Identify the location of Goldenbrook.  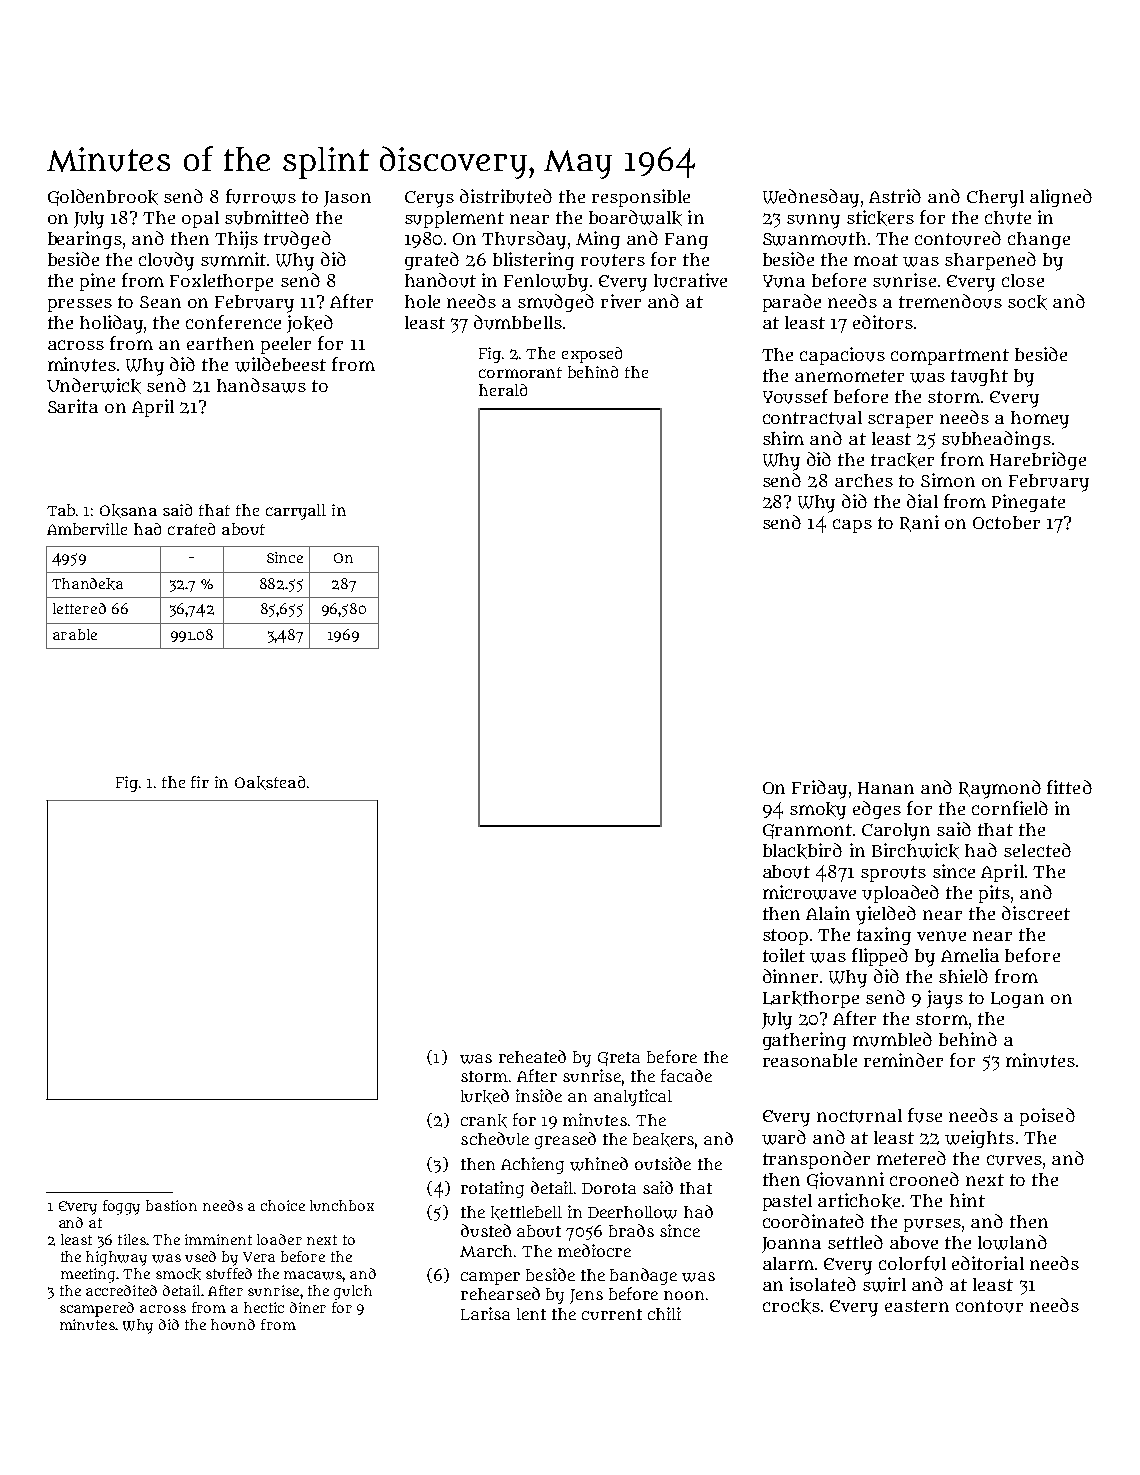
(103, 197).
